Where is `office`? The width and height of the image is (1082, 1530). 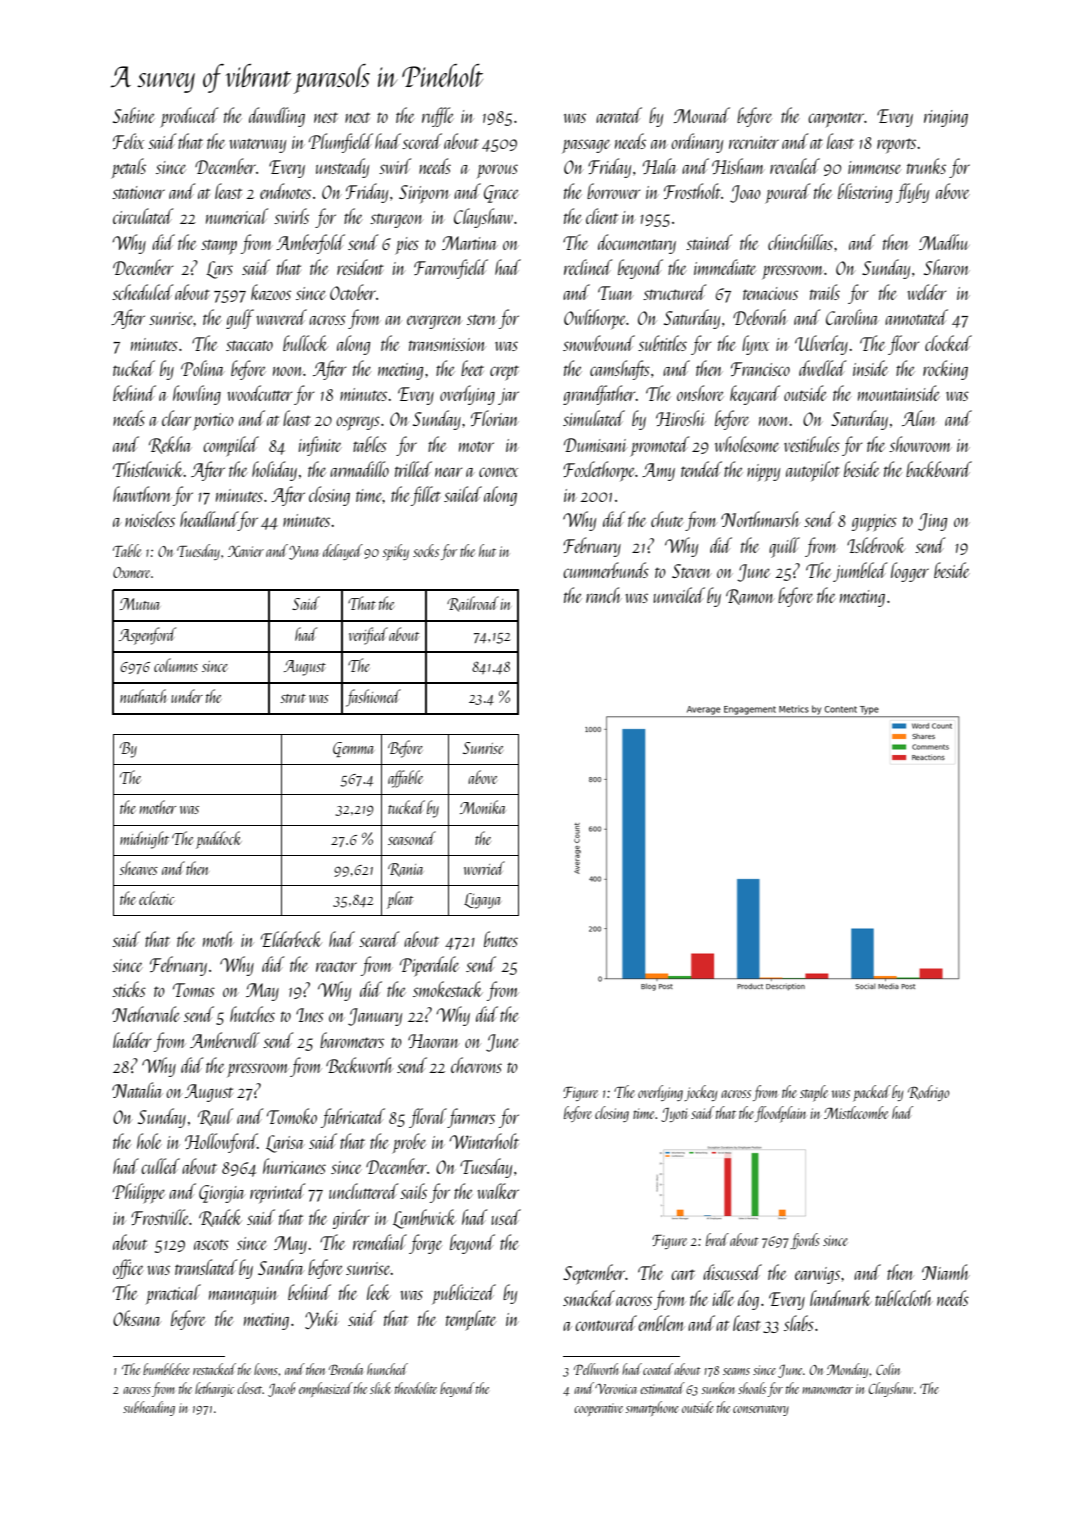
office is located at coordinates (128, 1269).
